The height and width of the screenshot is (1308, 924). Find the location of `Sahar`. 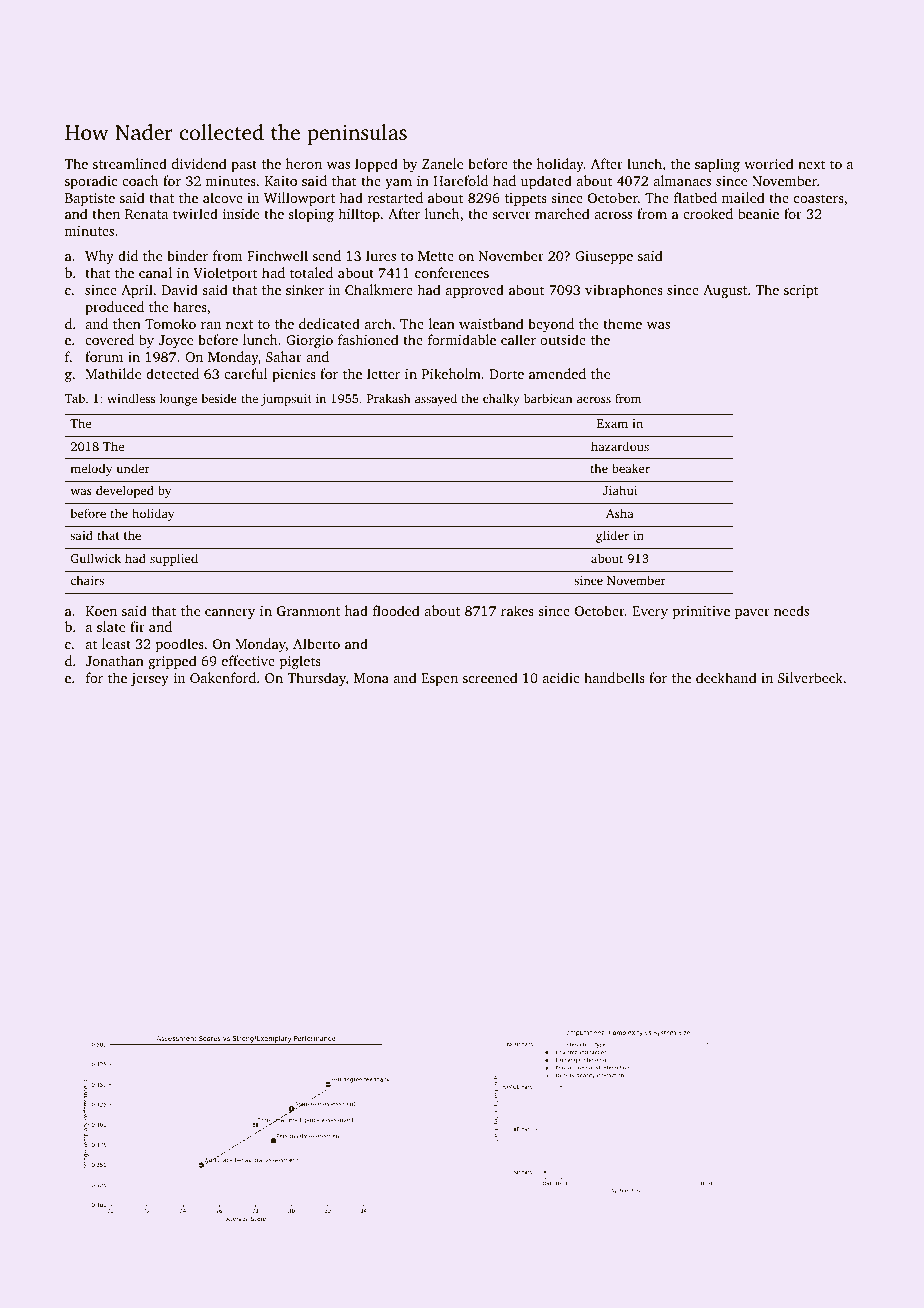

Sahar is located at coordinates (284, 356).
